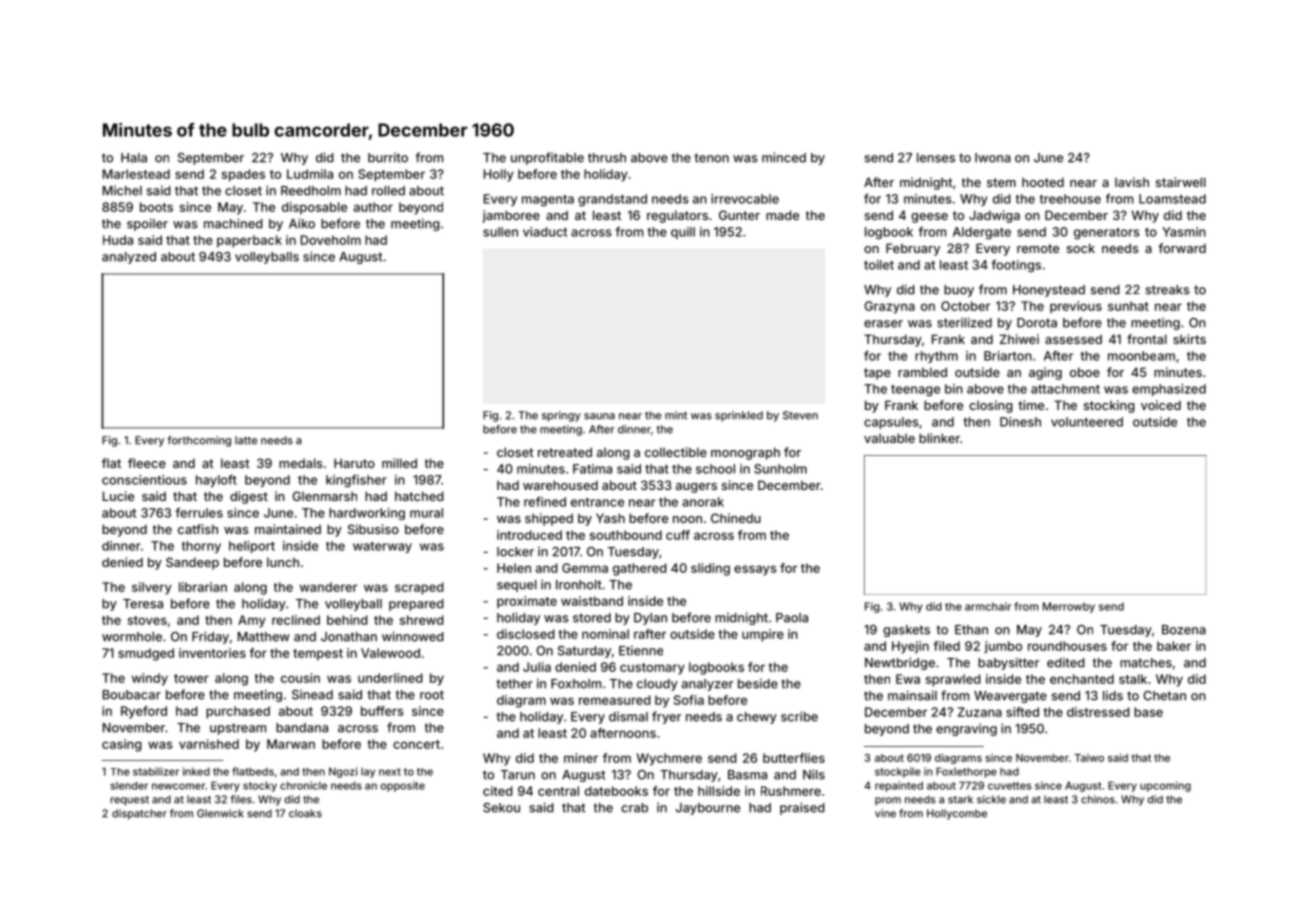  Describe the element at coordinates (1164, 696) in the image. I see `Chetan` at that location.
